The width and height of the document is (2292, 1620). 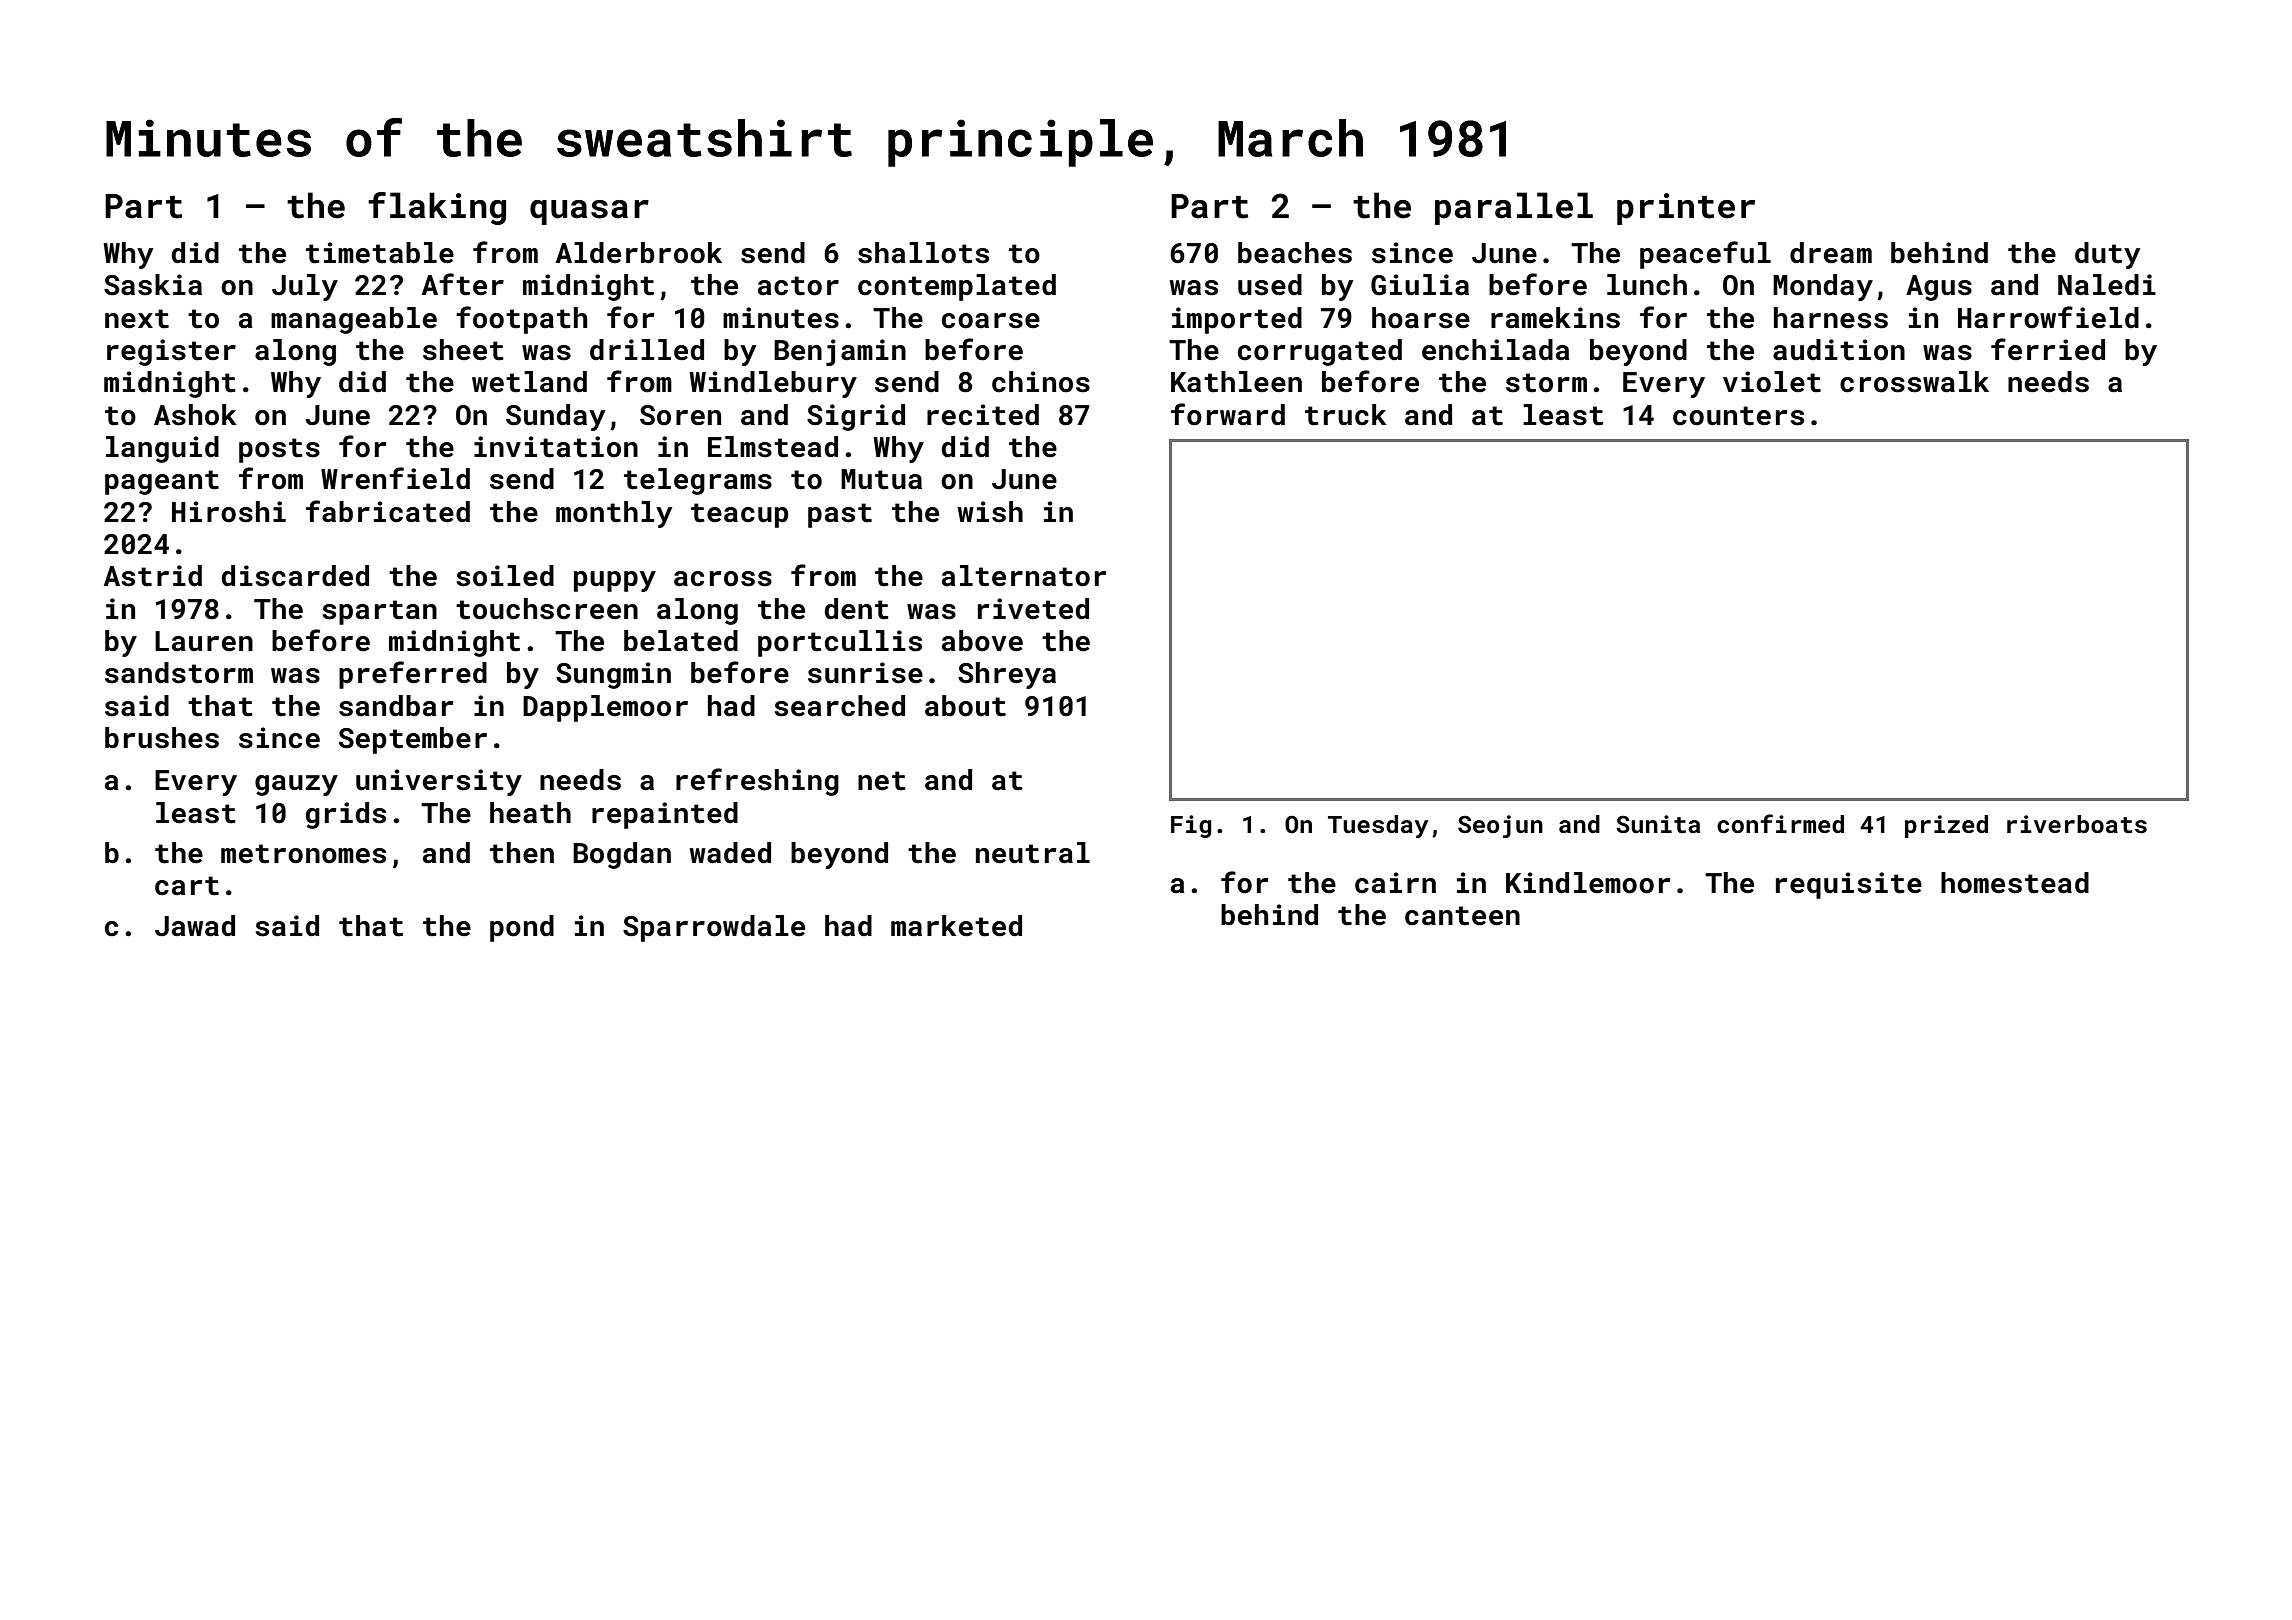 What do you see at coordinates (881, 479) in the document?
I see `Mutua` at bounding box center [881, 479].
